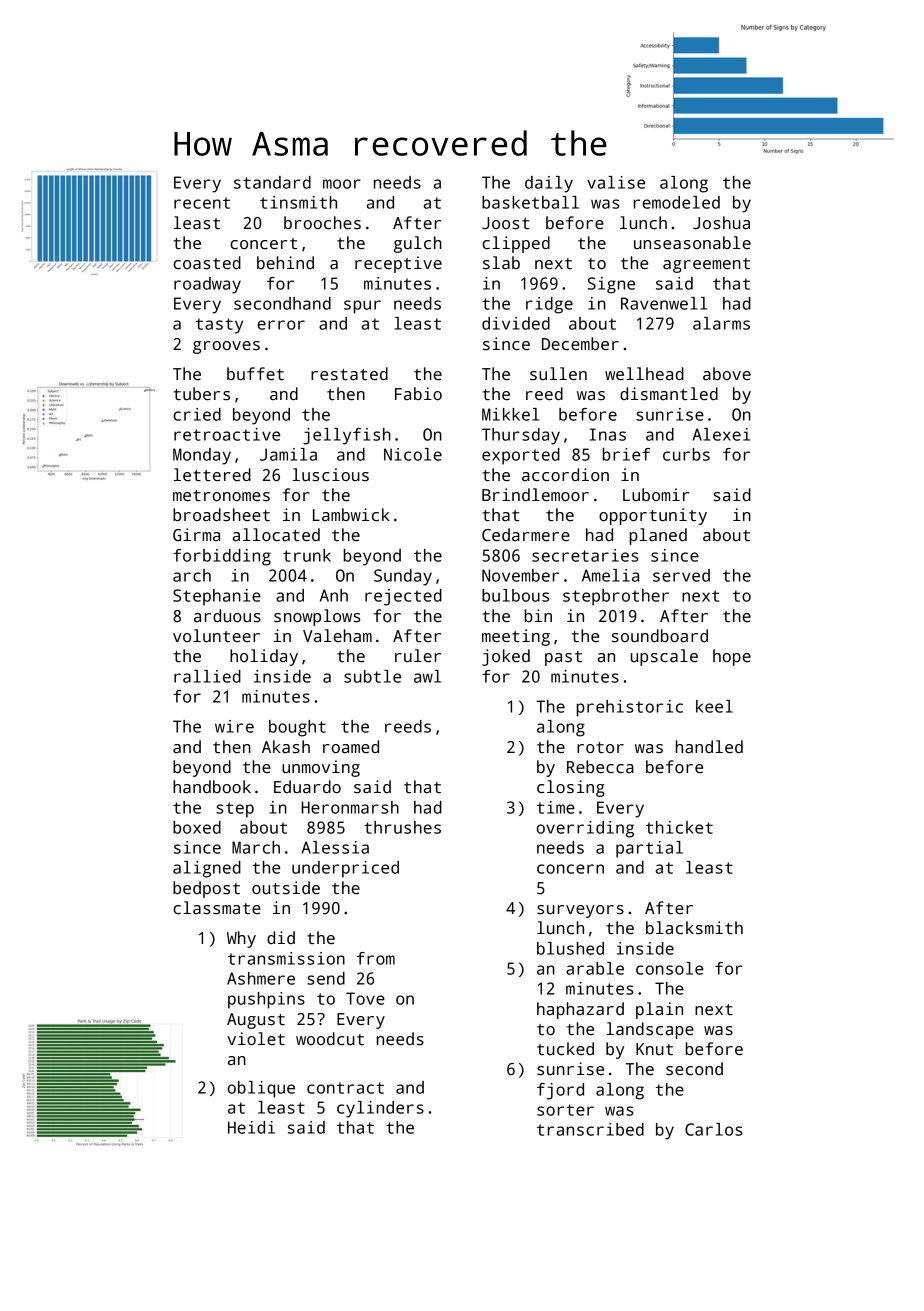 Image resolution: width=924 pixels, height=1311 pixels. Describe the element at coordinates (556, 807) in the image. I see `time` at that location.
